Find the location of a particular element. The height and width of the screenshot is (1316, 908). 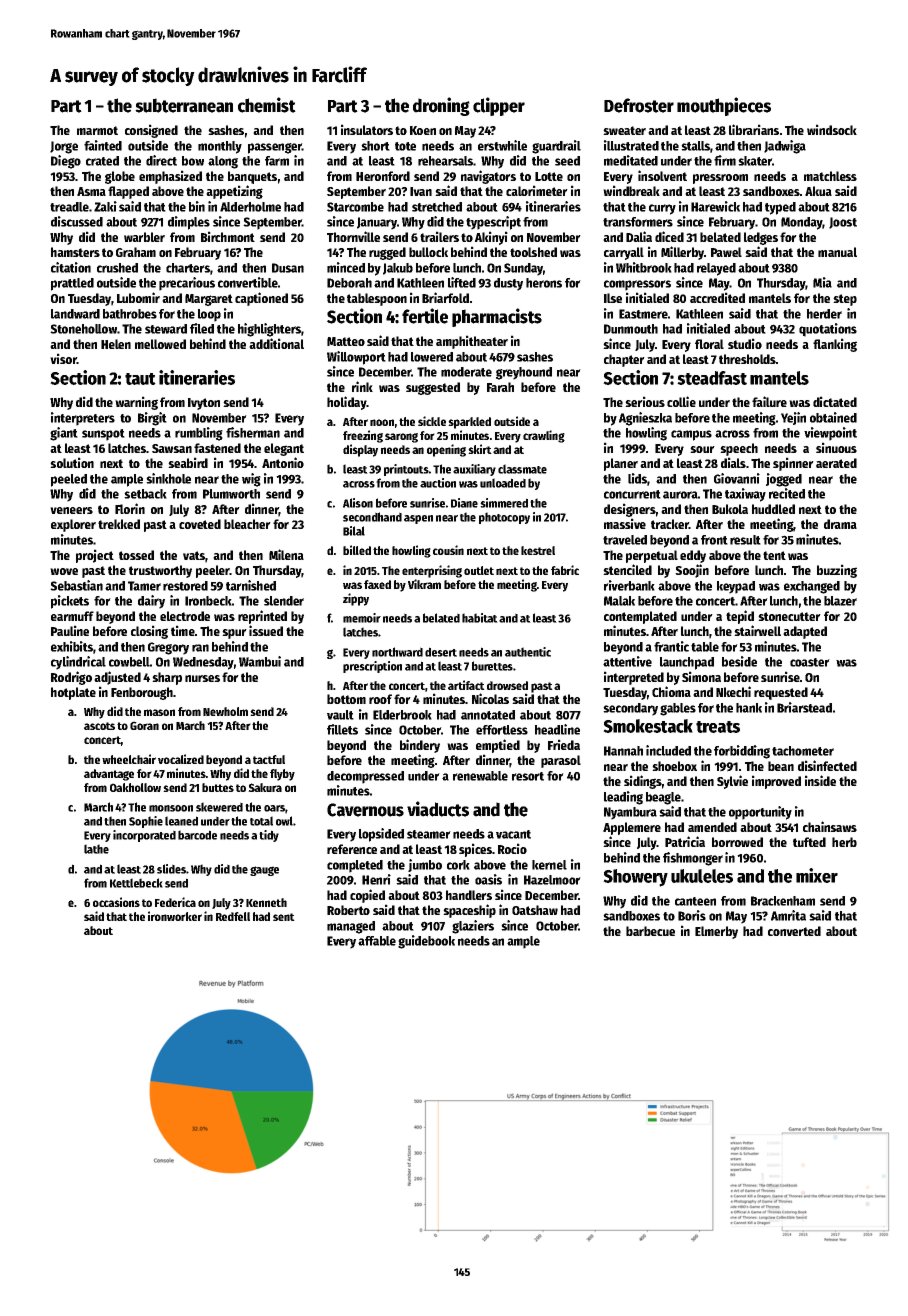

clipper is located at coordinates (499, 106).
